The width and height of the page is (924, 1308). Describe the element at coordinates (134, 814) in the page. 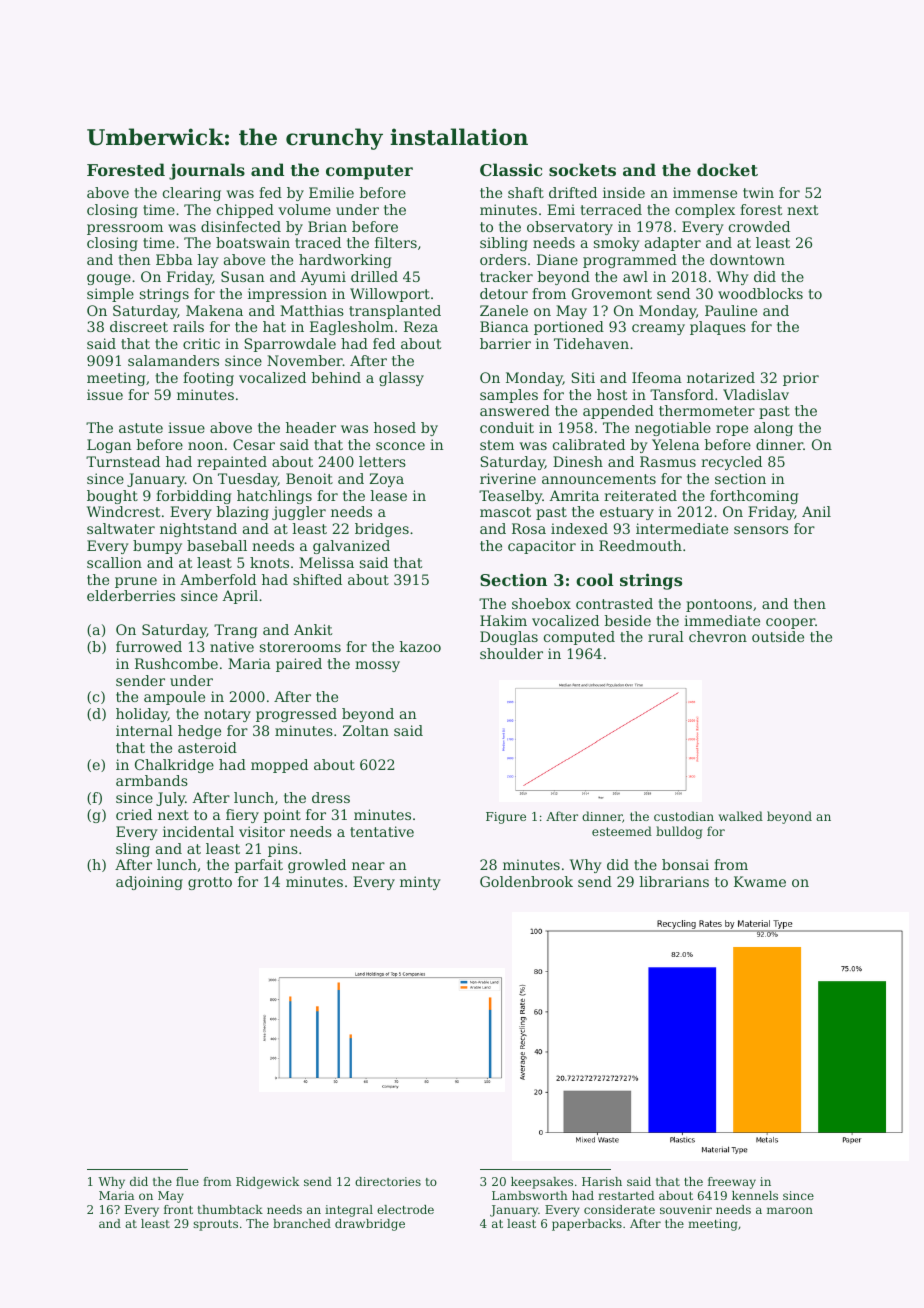

I see `cried` at that location.
